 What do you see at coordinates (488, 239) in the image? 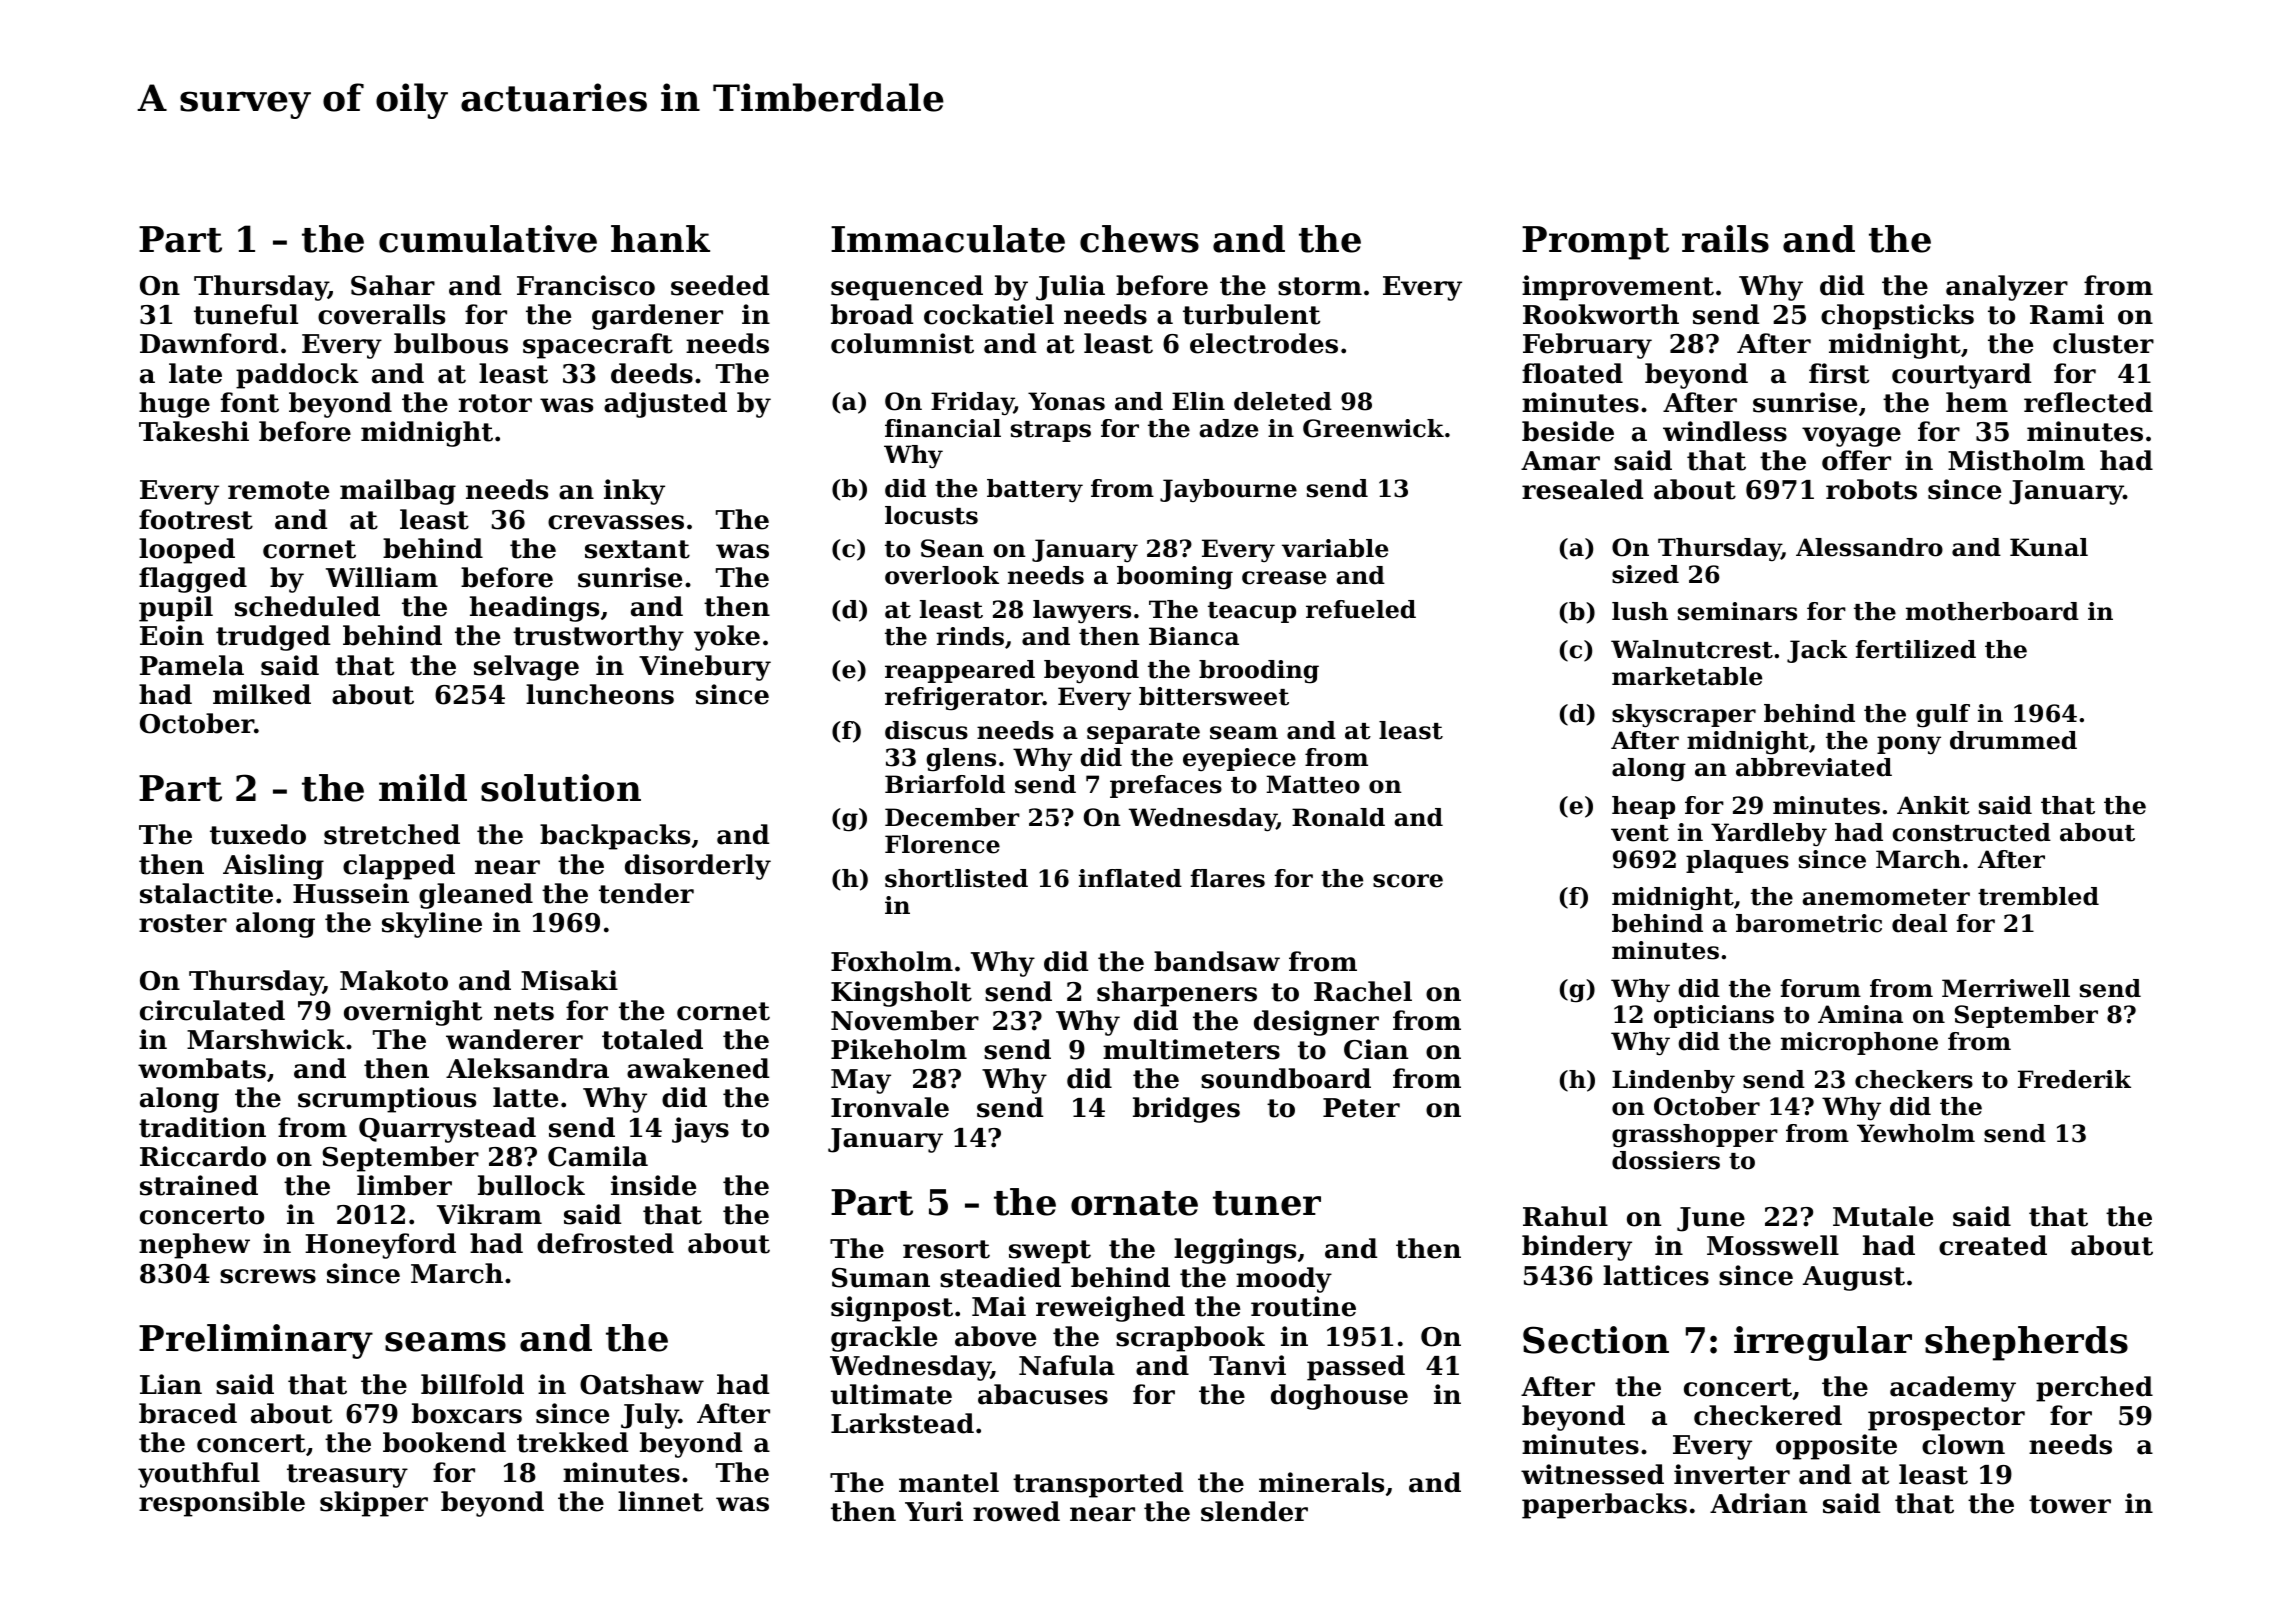
I see `cumulative` at bounding box center [488, 239].
